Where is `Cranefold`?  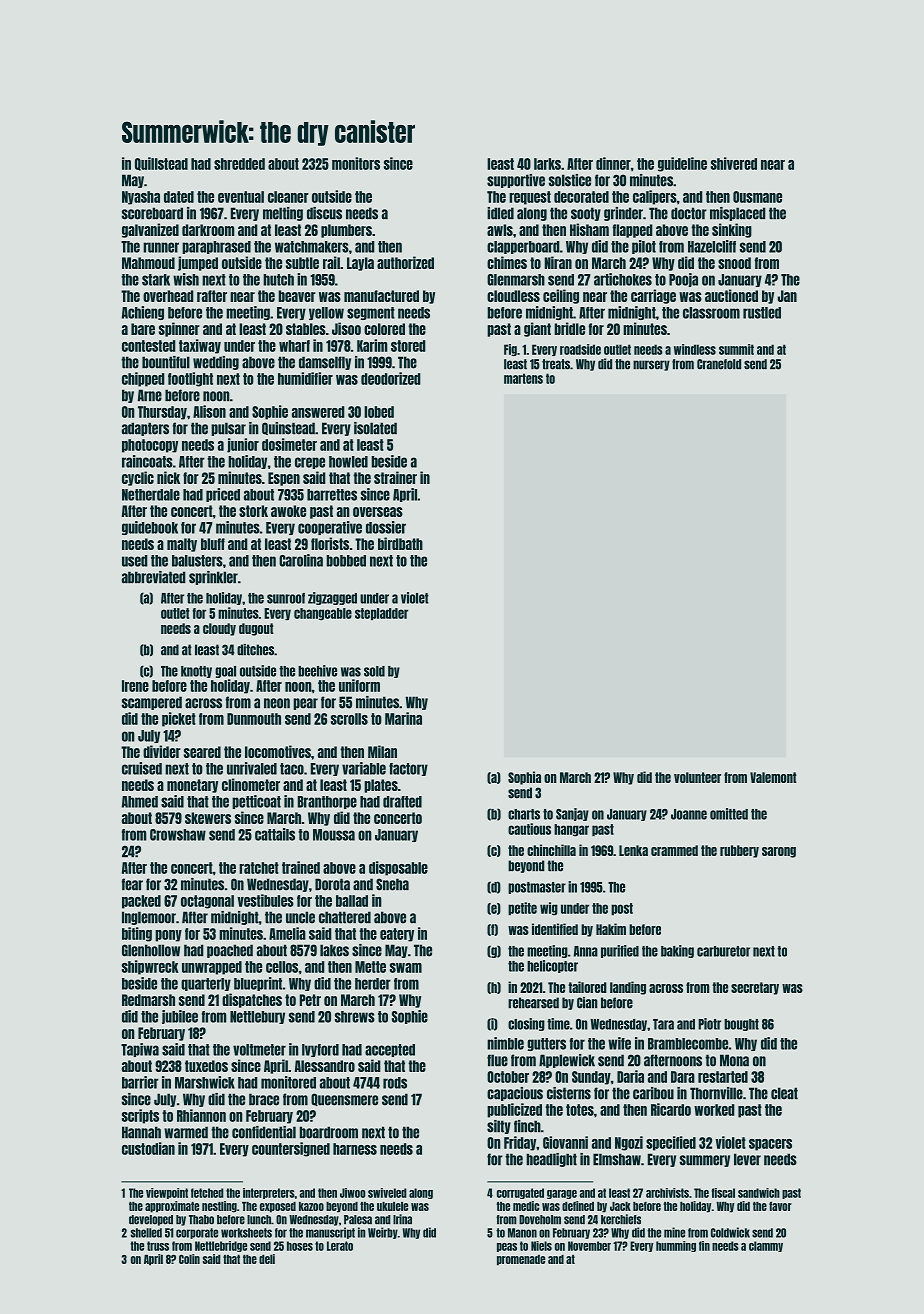 Cranefold is located at coordinates (719, 364).
